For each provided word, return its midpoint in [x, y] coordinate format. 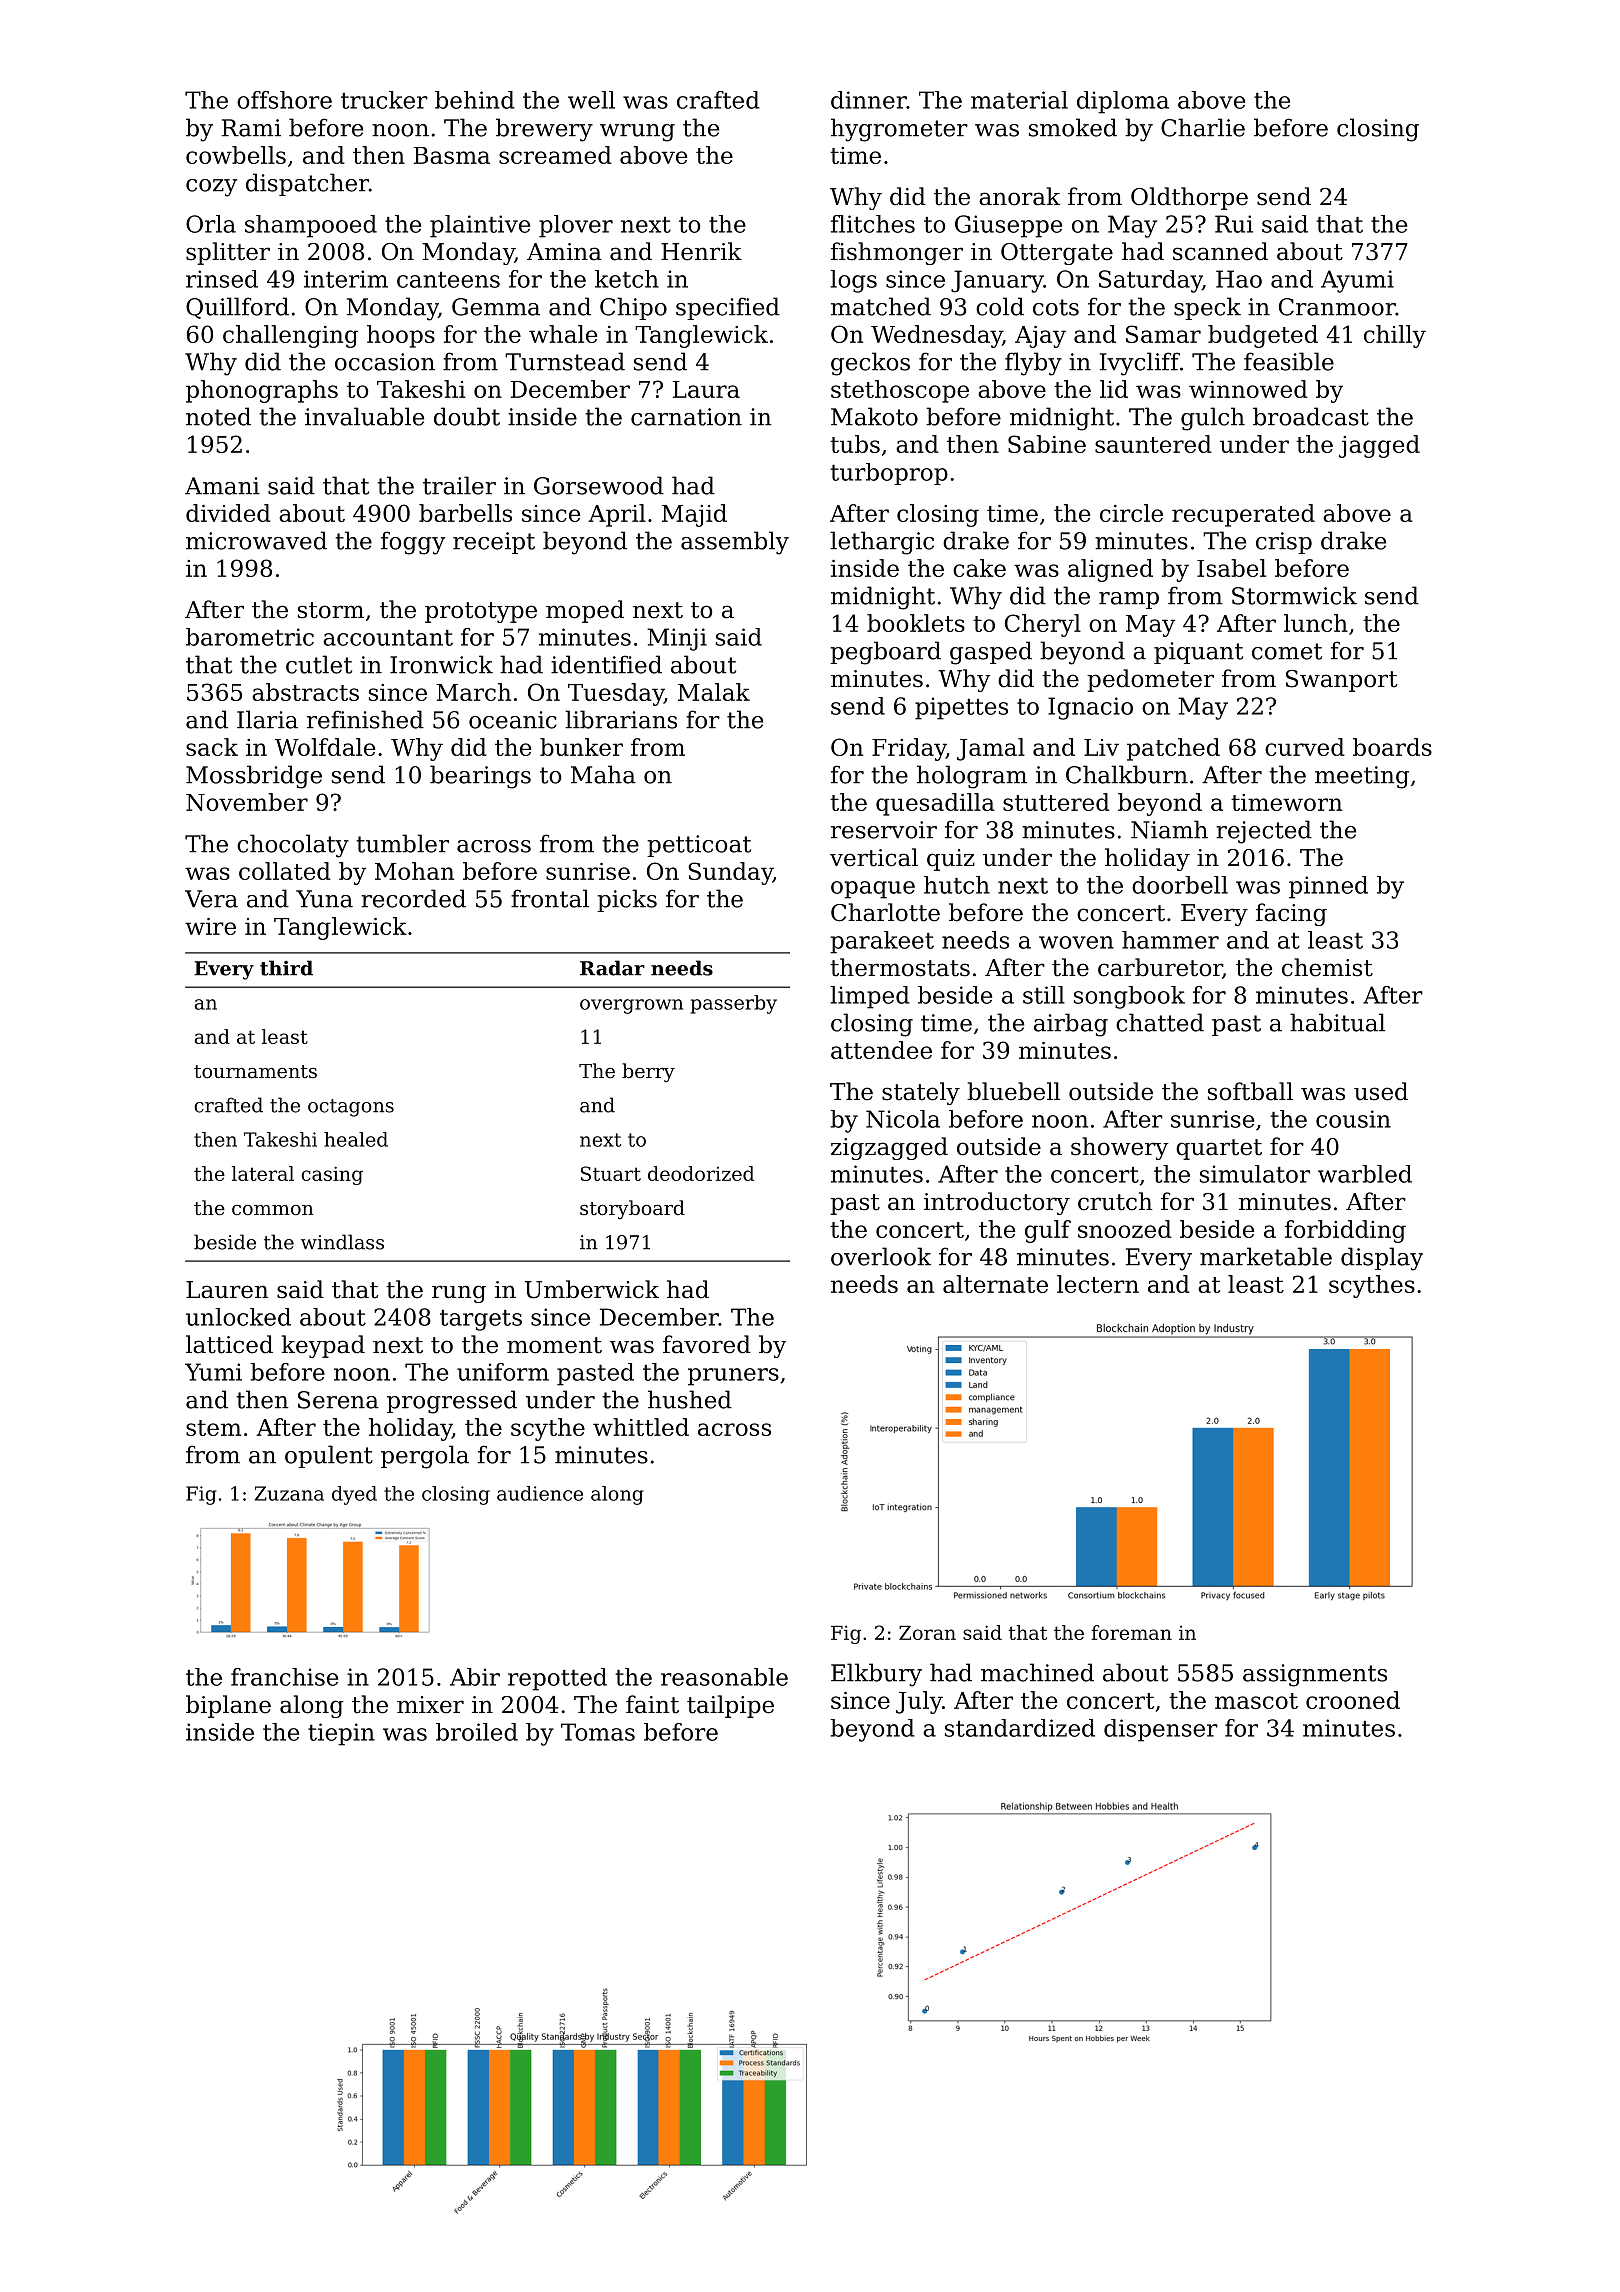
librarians [621, 719]
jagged [1379, 446]
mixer [430, 1705]
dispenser [1161, 1730]
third [286, 968]
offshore [284, 100]
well [591, 100]
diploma [1123, 102]
